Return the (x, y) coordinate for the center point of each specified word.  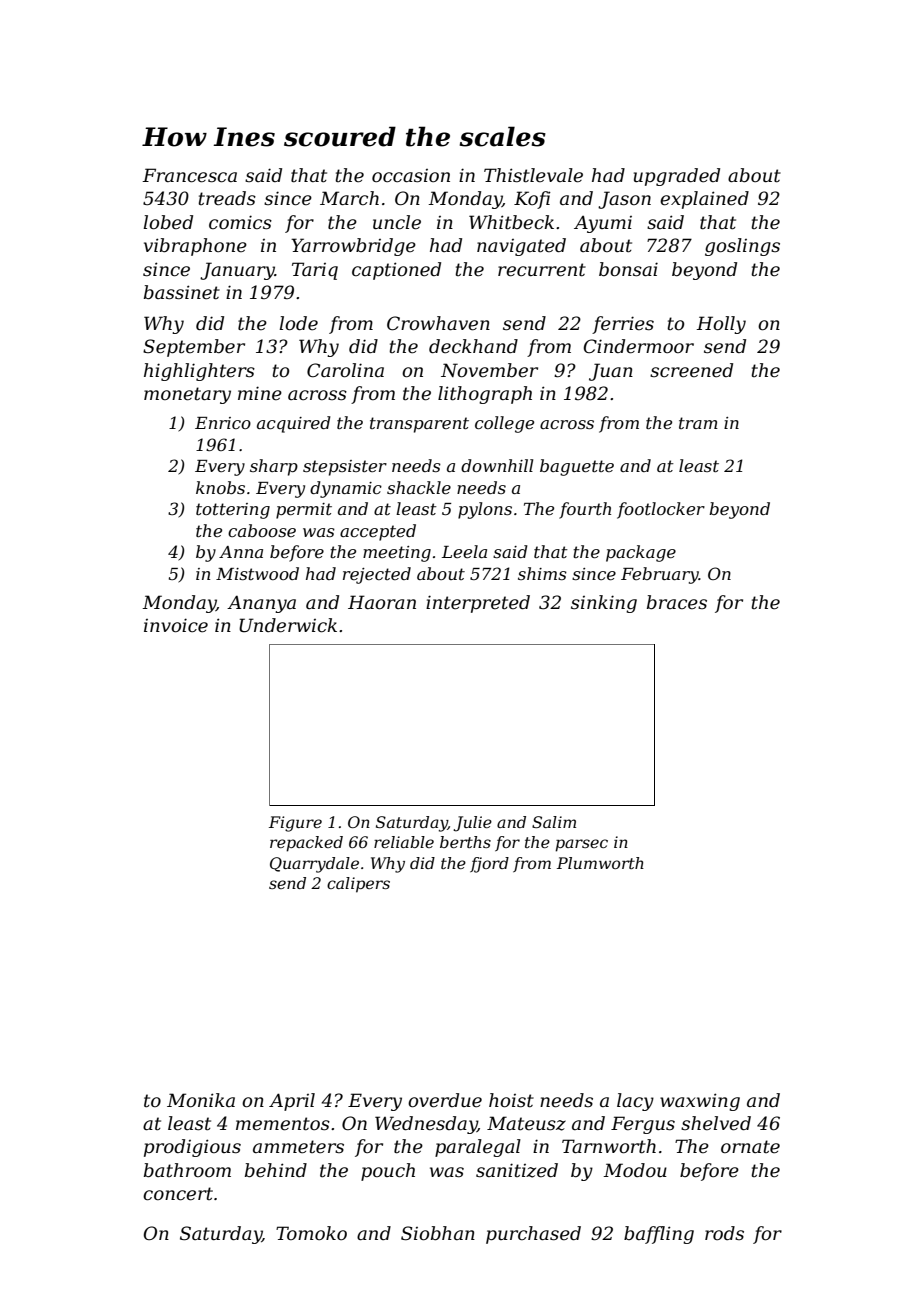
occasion (411, 176)
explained (704, 200)
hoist (511, 1100)
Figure (295, 824)
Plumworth (600, 863)
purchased (533, 1235)
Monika (201, 1100)
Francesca (189, 175)
